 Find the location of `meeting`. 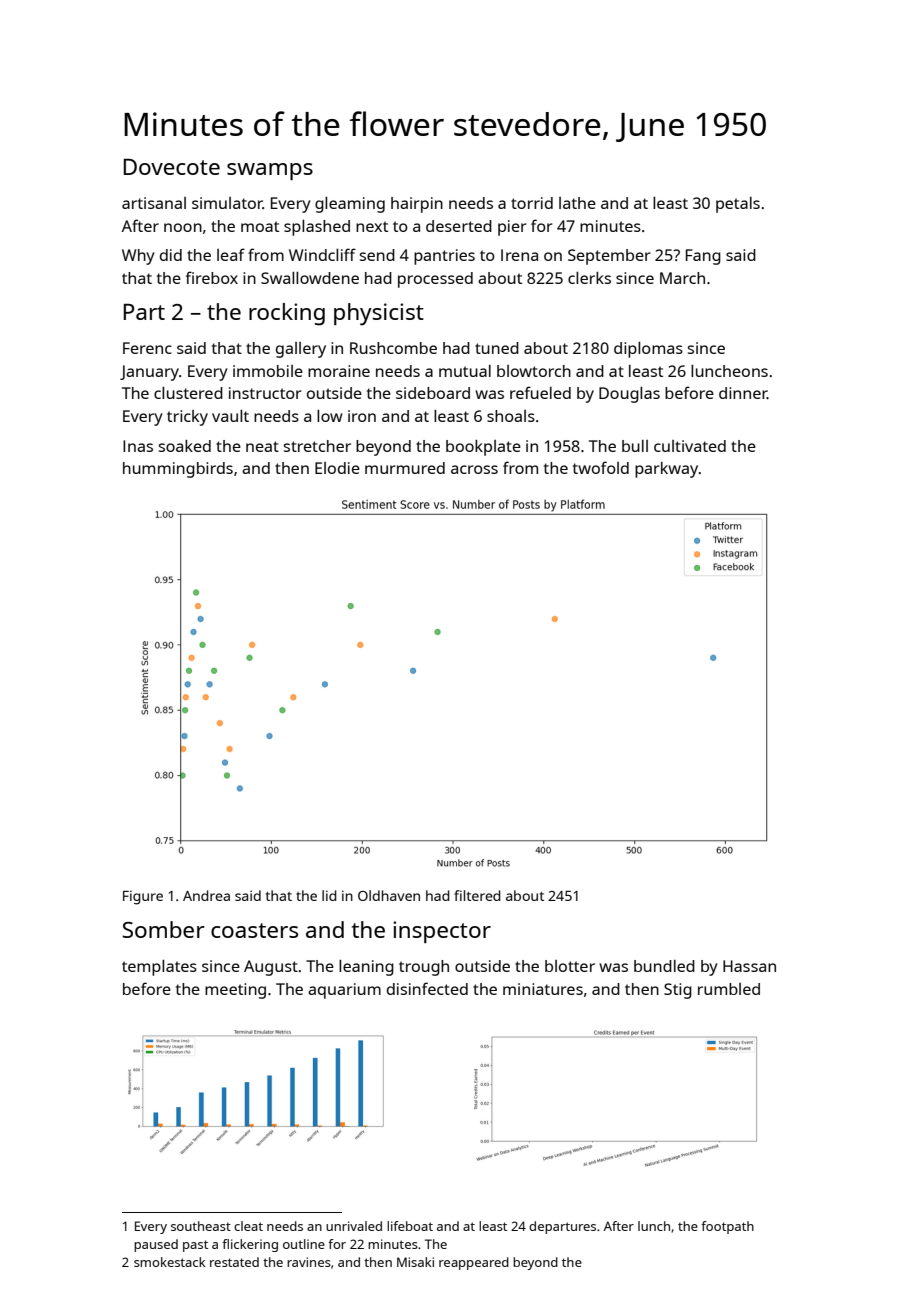

meeting is located at coordinates (235, 991).
